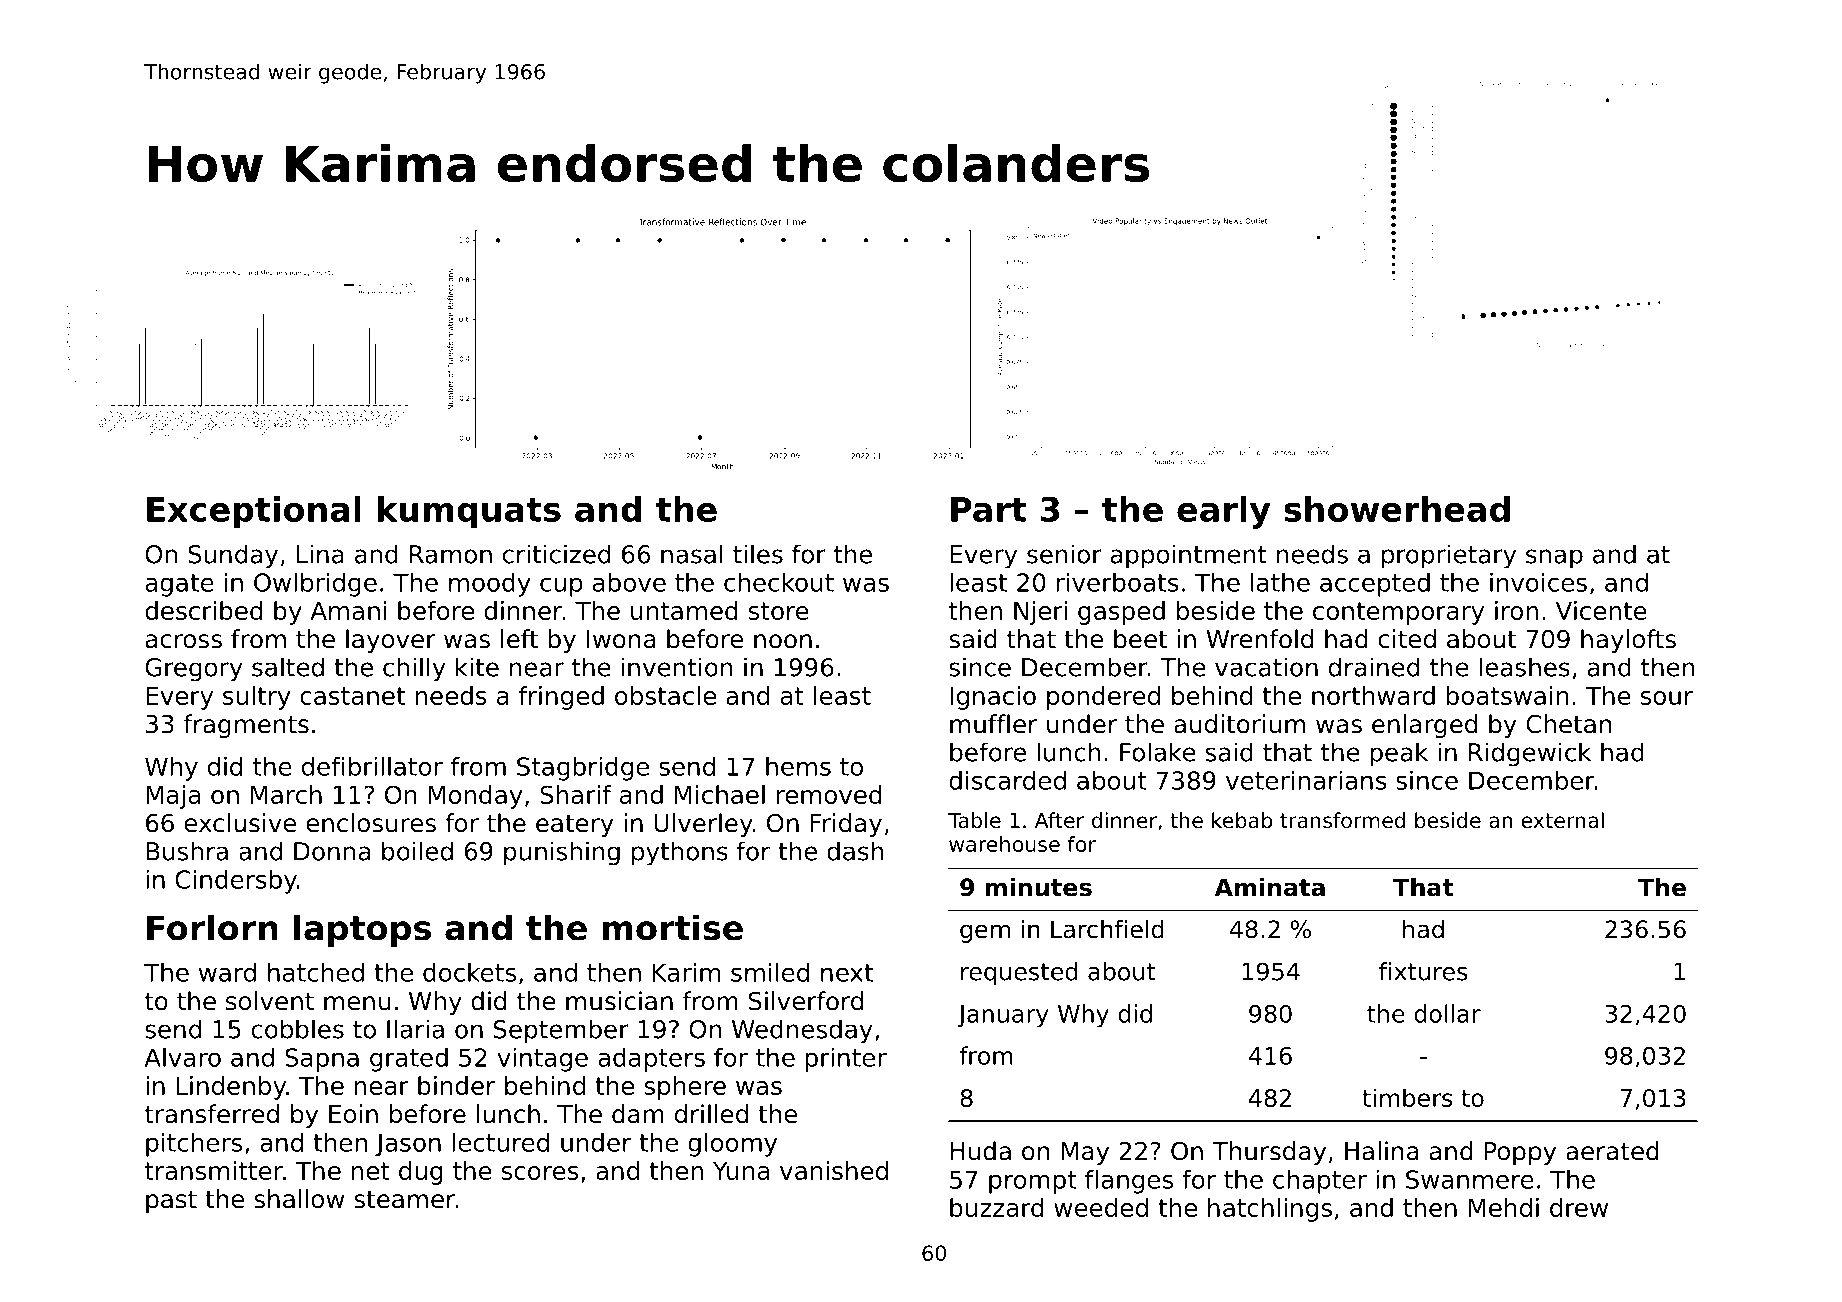  I want to click on lathe, so click(1280, 582).
